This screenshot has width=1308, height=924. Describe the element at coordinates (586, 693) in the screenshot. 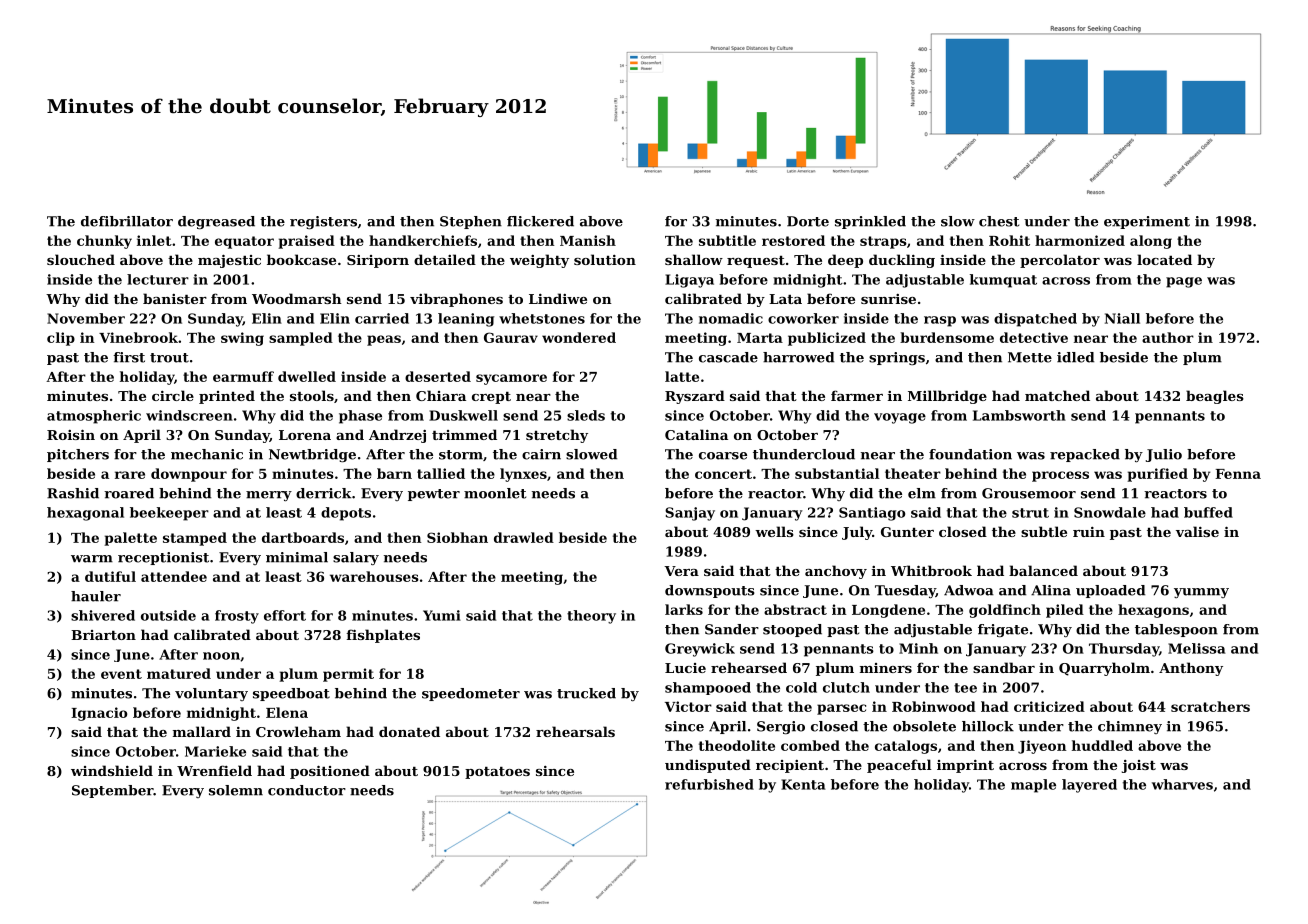

I see `trucked` at that location.
